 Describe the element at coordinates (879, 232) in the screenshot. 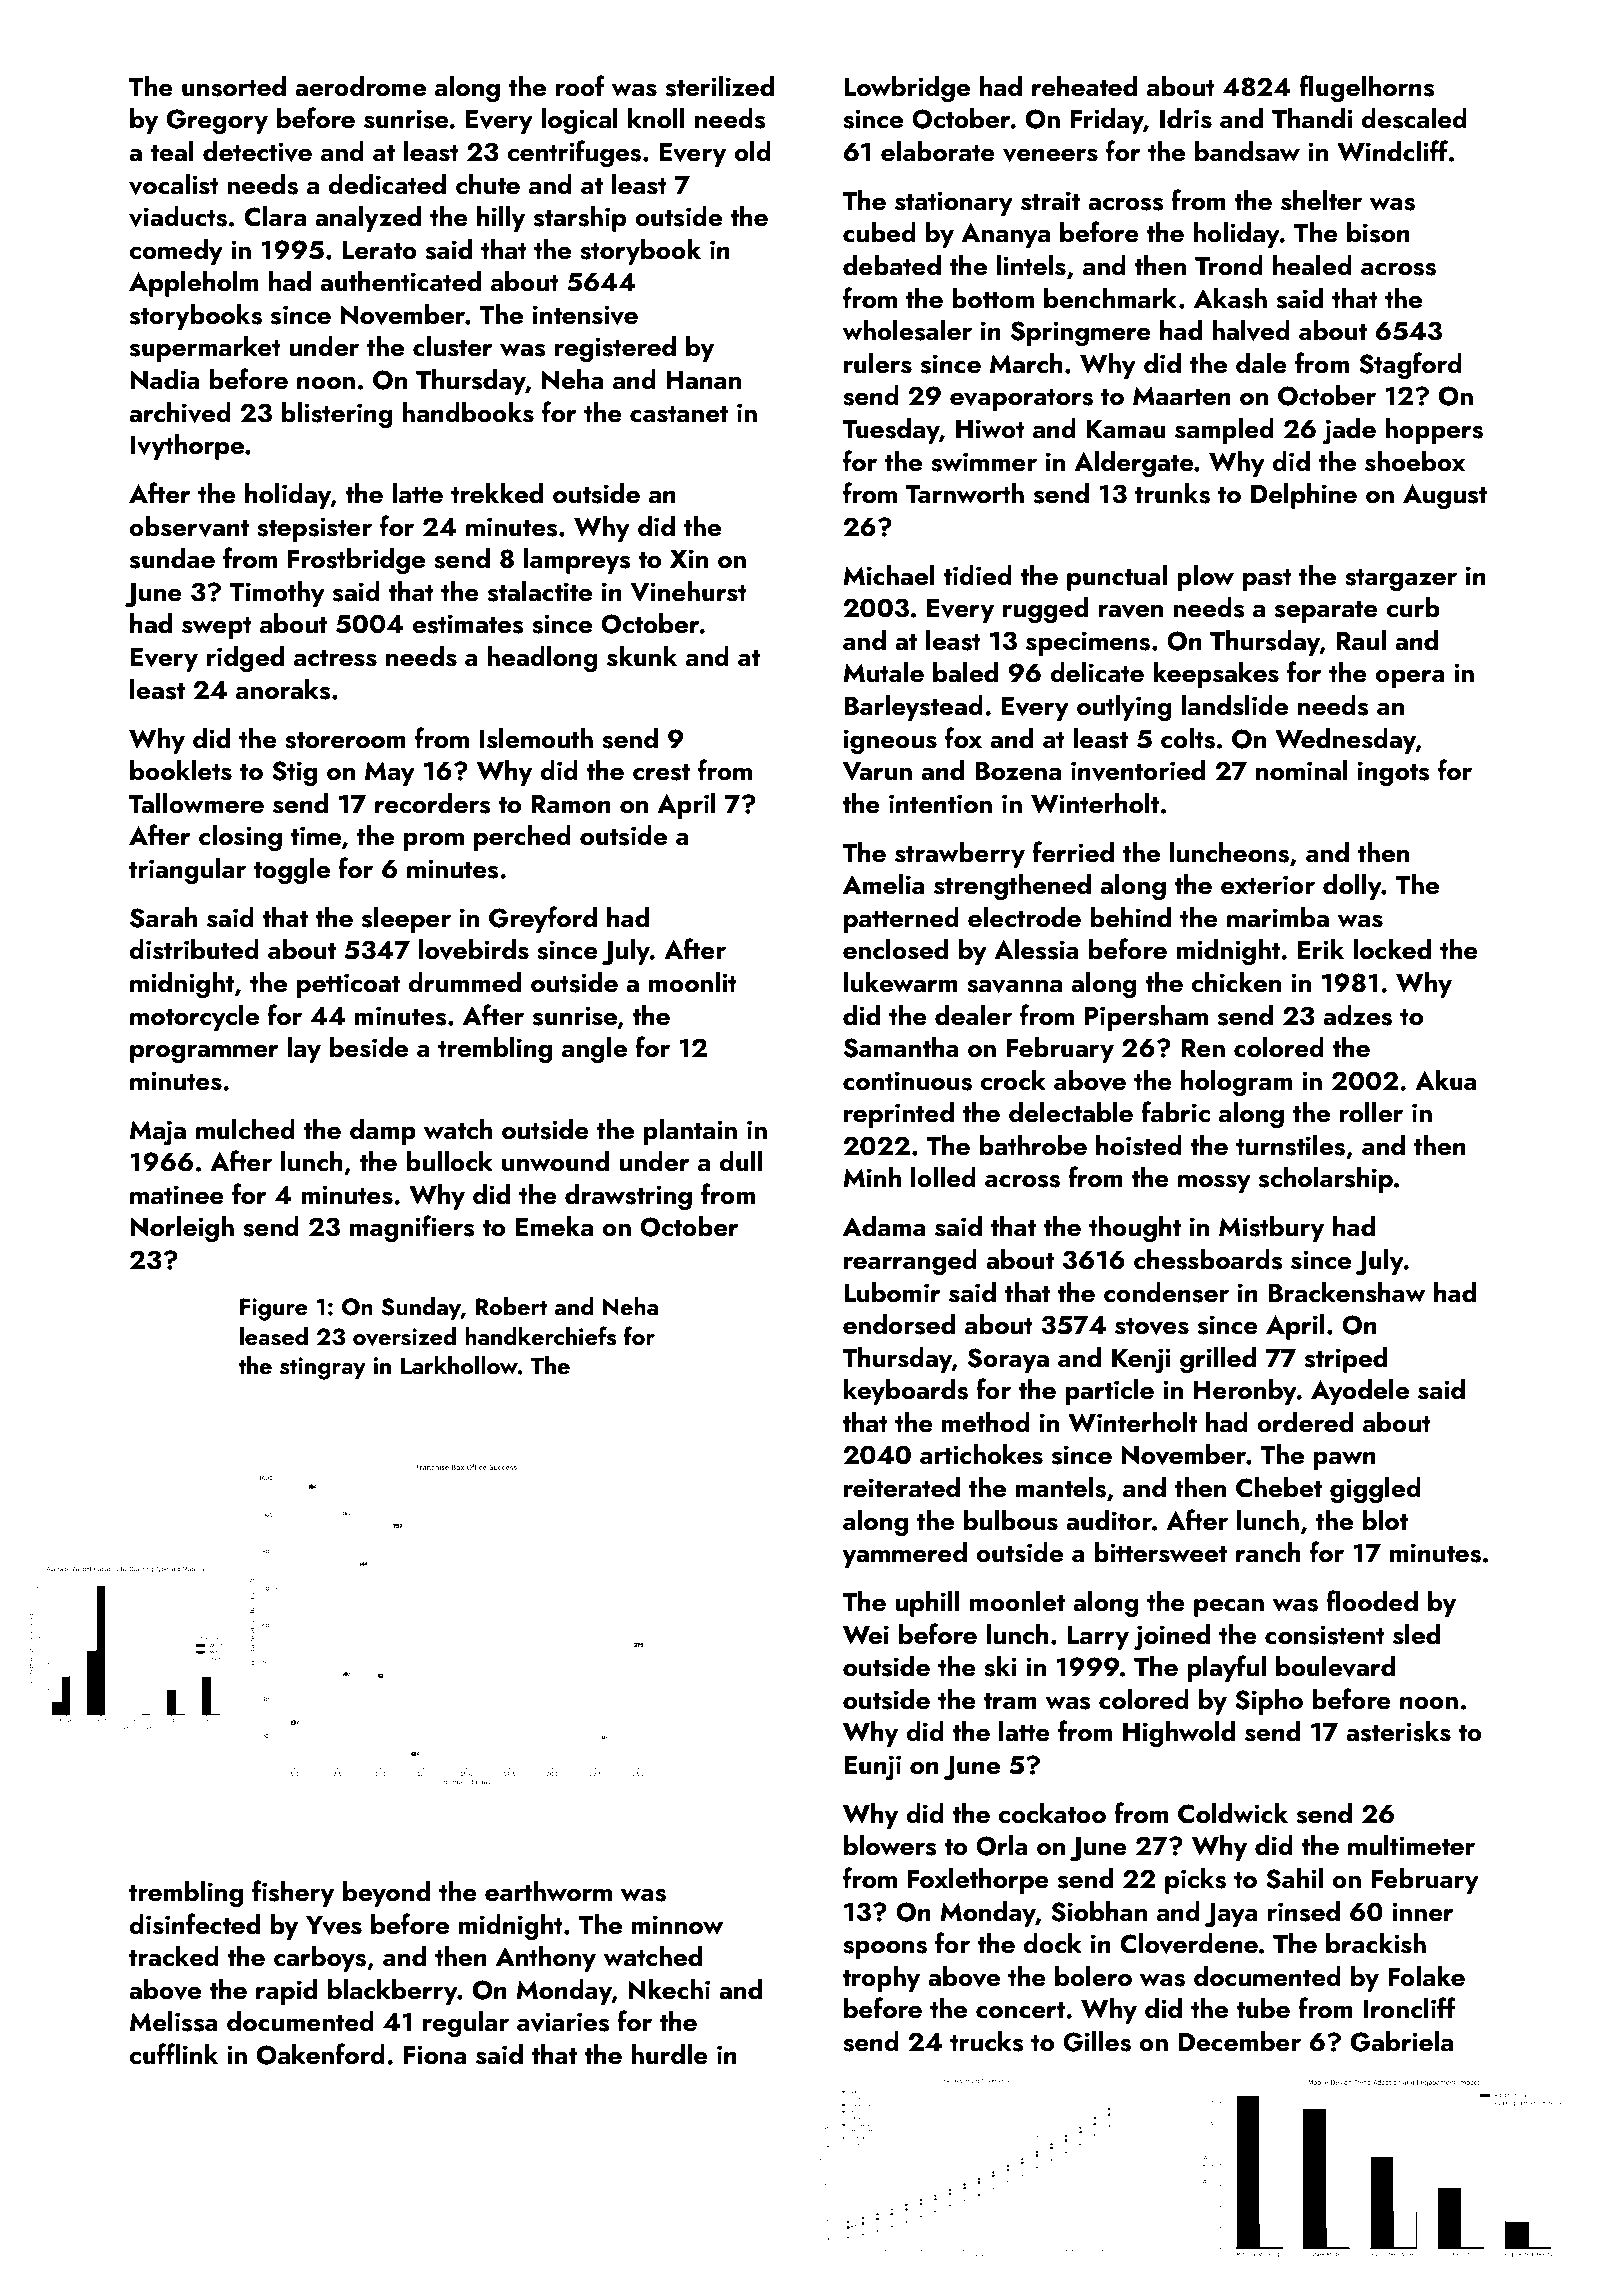

I see `cubed` at that location.
